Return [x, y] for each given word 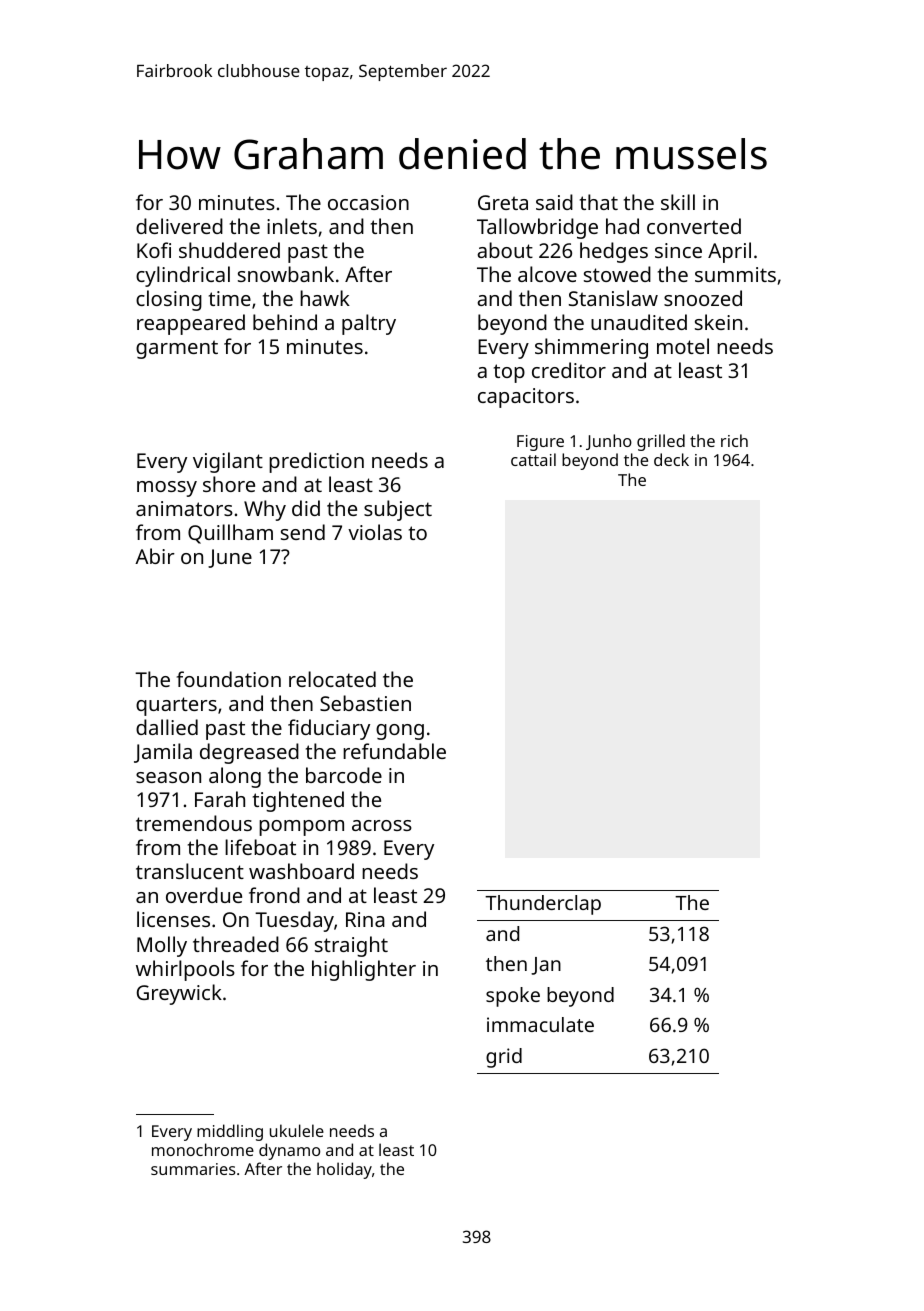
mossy [167, 489]
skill [678, 202]
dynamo [289, 1151]
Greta [503, 202]
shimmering [591, 348]
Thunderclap [543, 905]
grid [504, 1058]
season [168, 777]
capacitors [526, 398]
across [382, 825]
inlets [292, 226]
